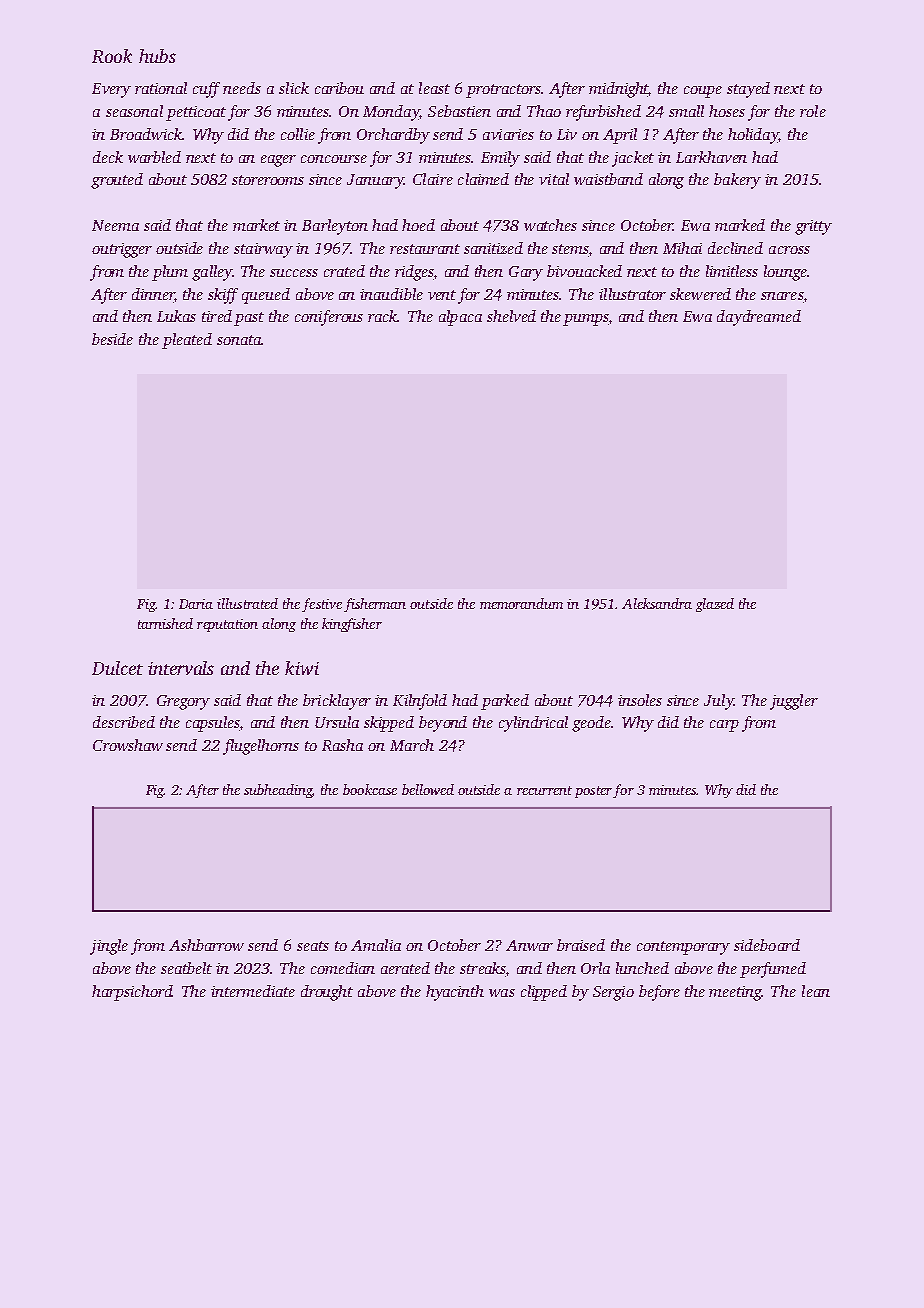 The height and width of the image is (1308, 924). I want to click on memorandum, so click(521, 603).
